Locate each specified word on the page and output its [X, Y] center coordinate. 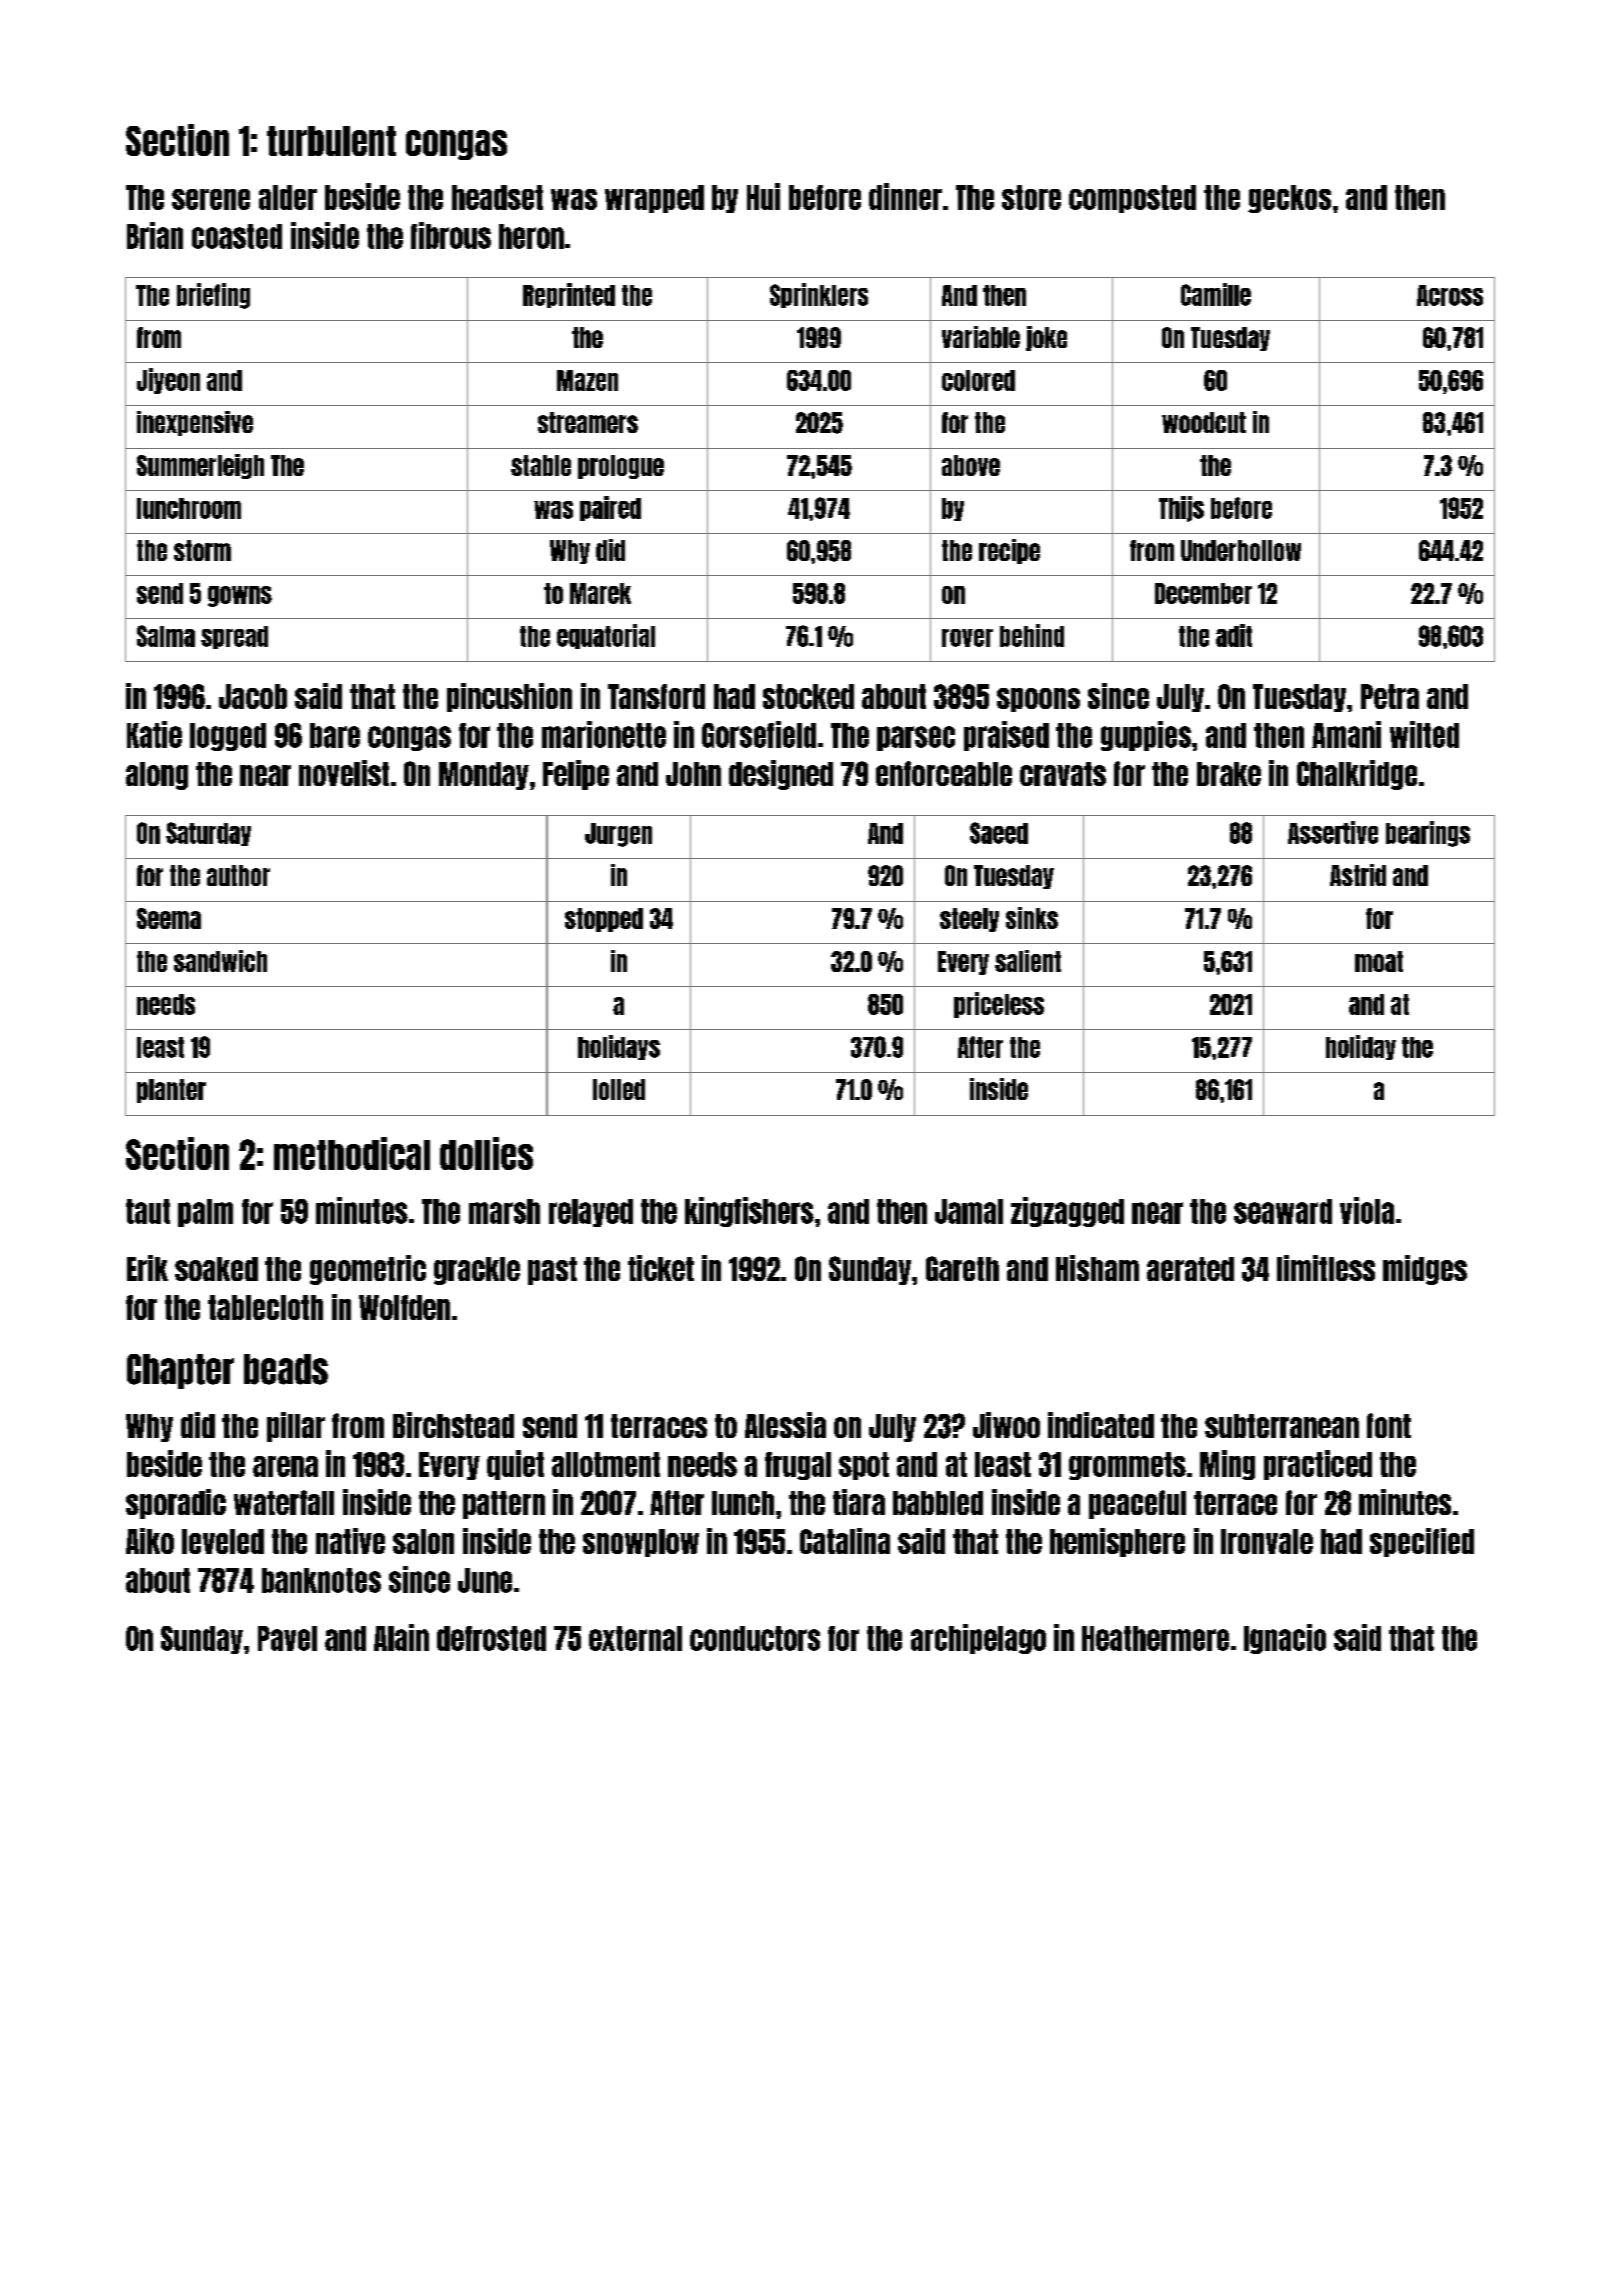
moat [1379, 961]
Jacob [253, 696]
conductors [755, 1638]
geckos [1289, 199]
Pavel [287, 1638]
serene [211, 199]
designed [781, 775]
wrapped [654, 199]
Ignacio [1285, 1639]
